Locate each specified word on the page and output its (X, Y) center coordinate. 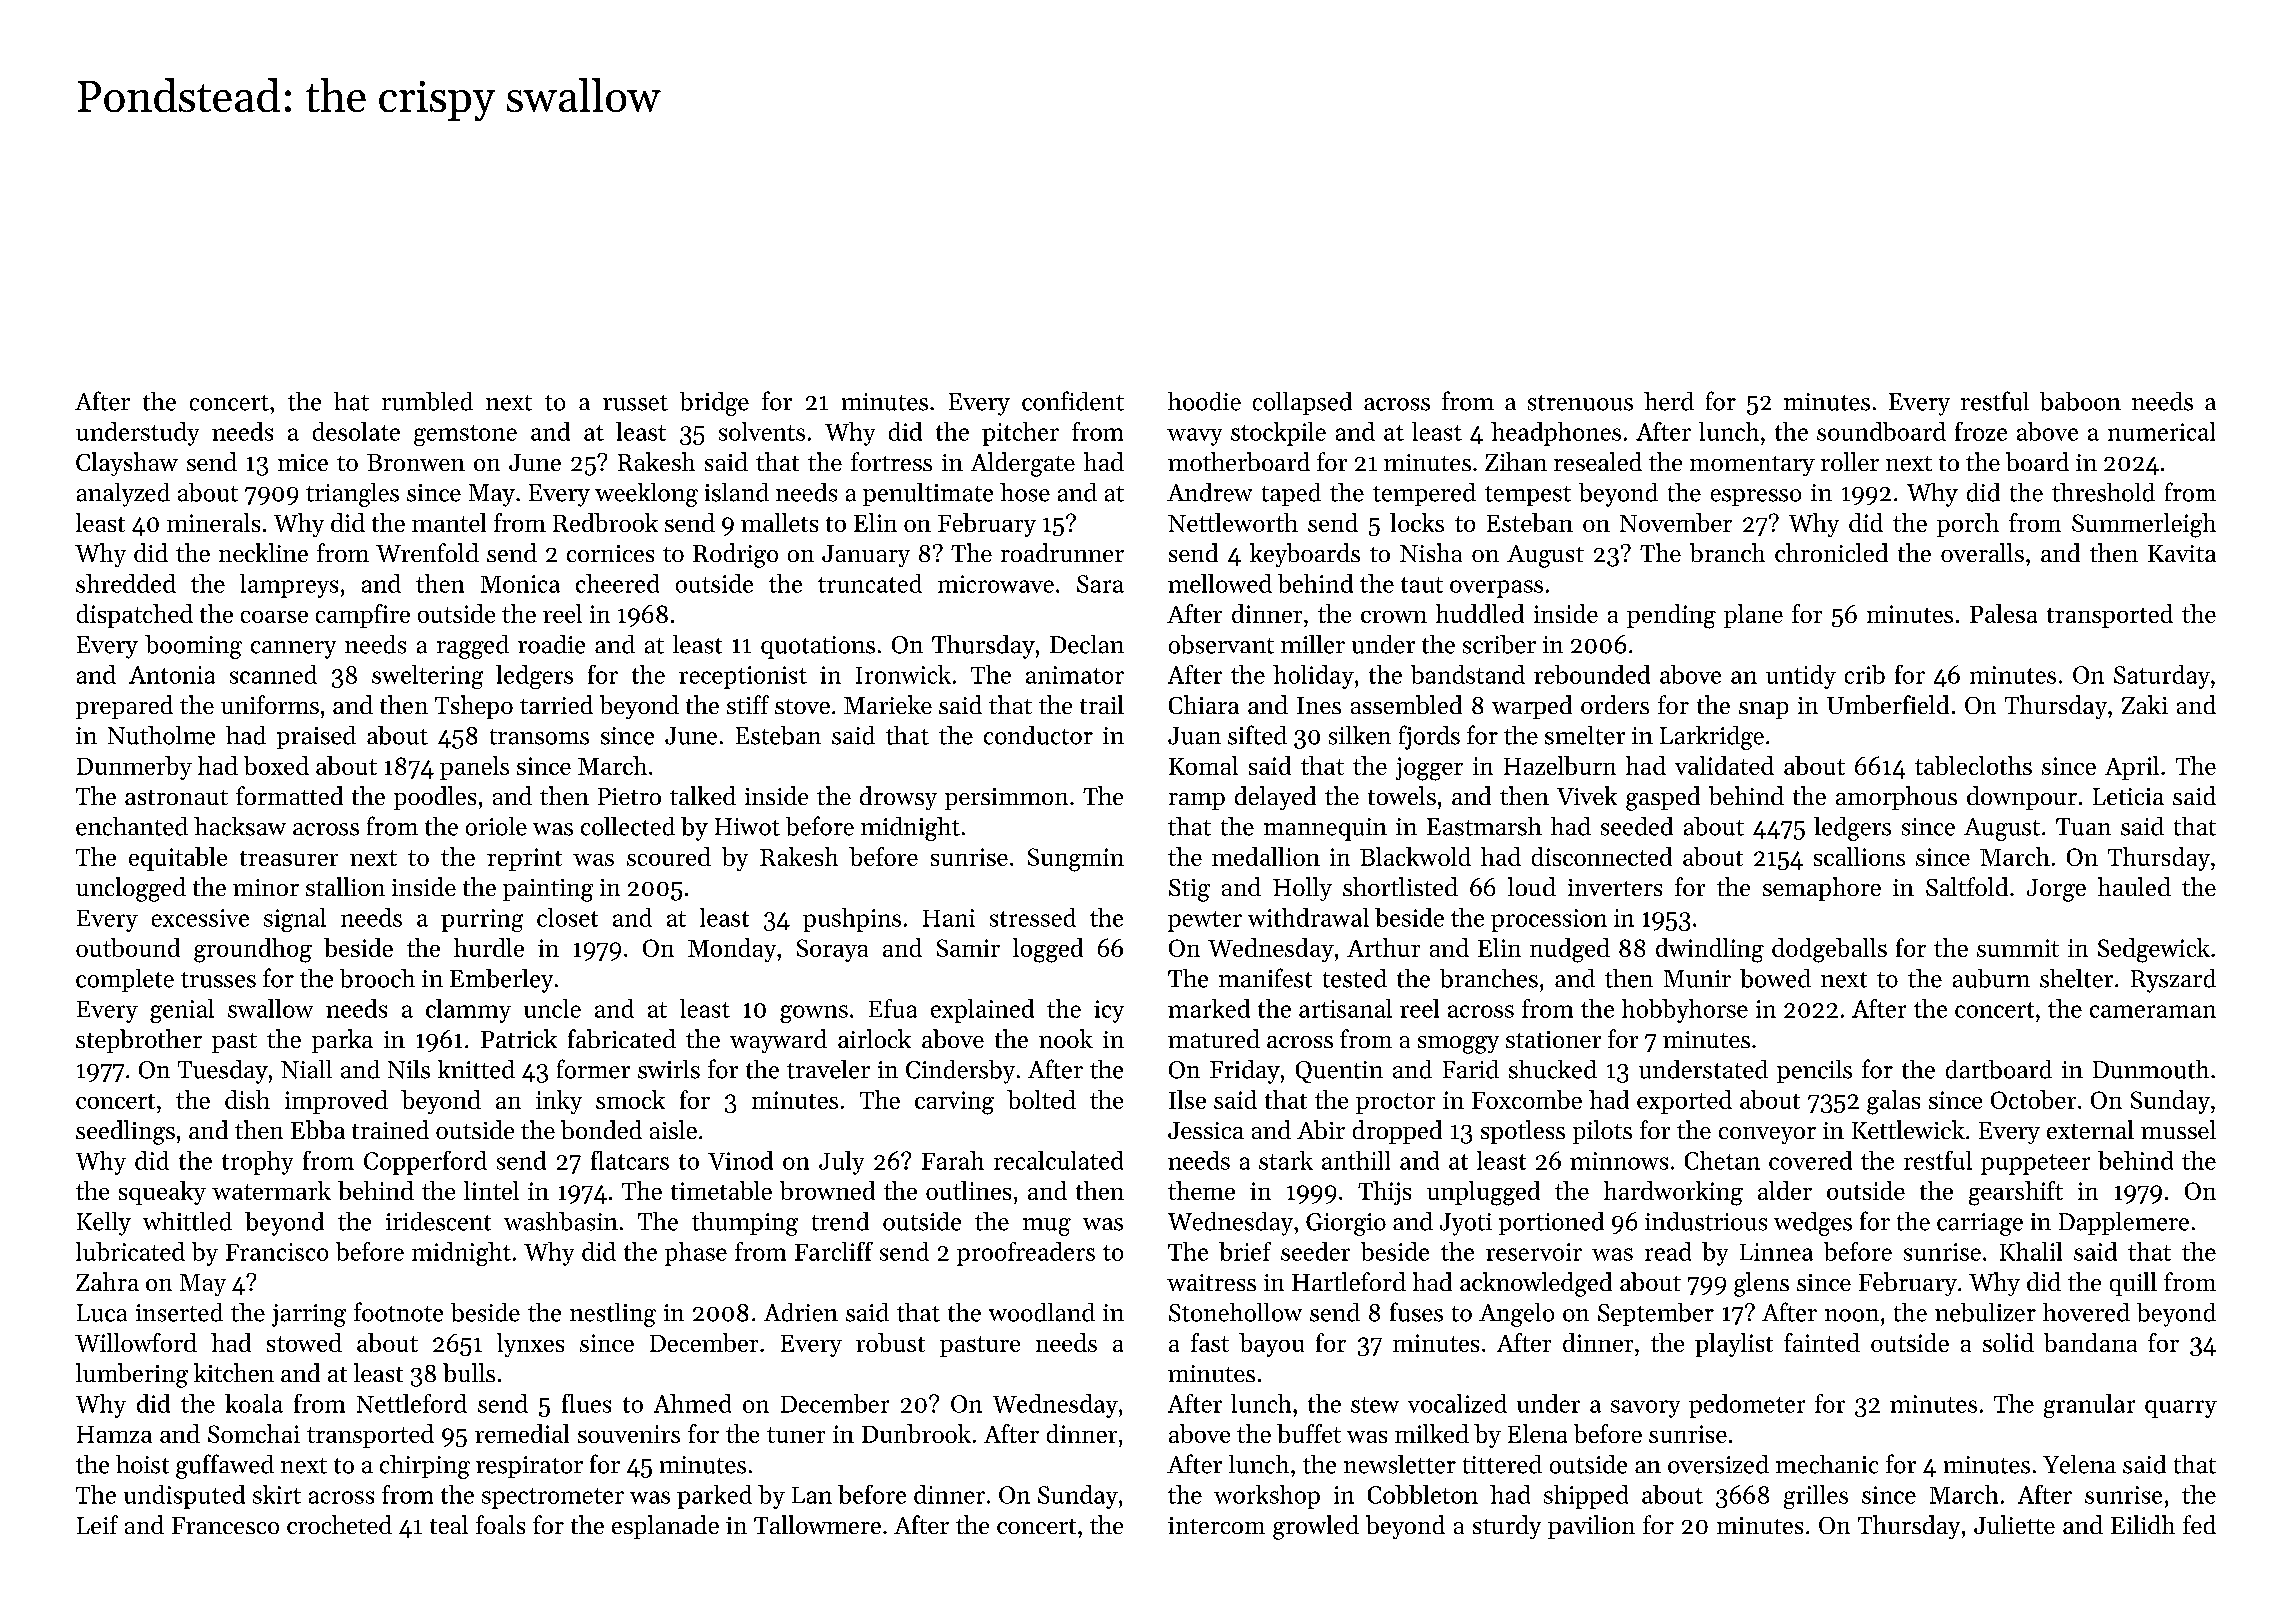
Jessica (1206, 1130)
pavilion (1591, 1527)
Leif (97, 1524)
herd (1669, 401)
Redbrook (605, 522)
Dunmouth (2151, 1069)
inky (559, 1102)
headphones (1556, 434)
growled (1316, 1527)
